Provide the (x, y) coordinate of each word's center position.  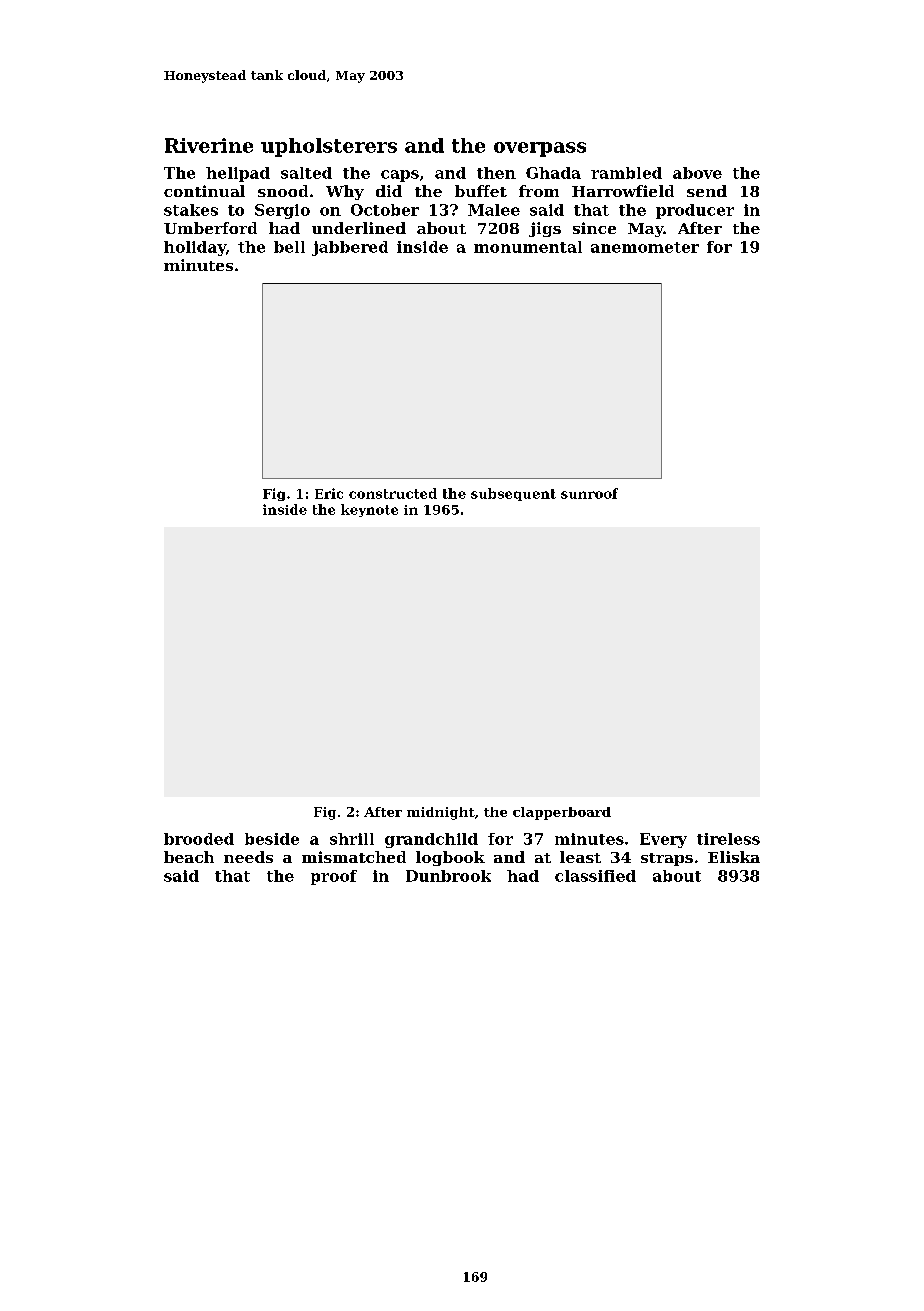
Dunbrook (448, 876)
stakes (191, 210)
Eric (329, 493)
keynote (369, 510)
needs (248, 857)
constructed (393, 493)
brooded (199, 839)
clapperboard (562, 813)
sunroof (589, 493)
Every (663, 840)
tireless (728, 839)
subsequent (513, 494)
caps (400, 176)
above (697, 173)
